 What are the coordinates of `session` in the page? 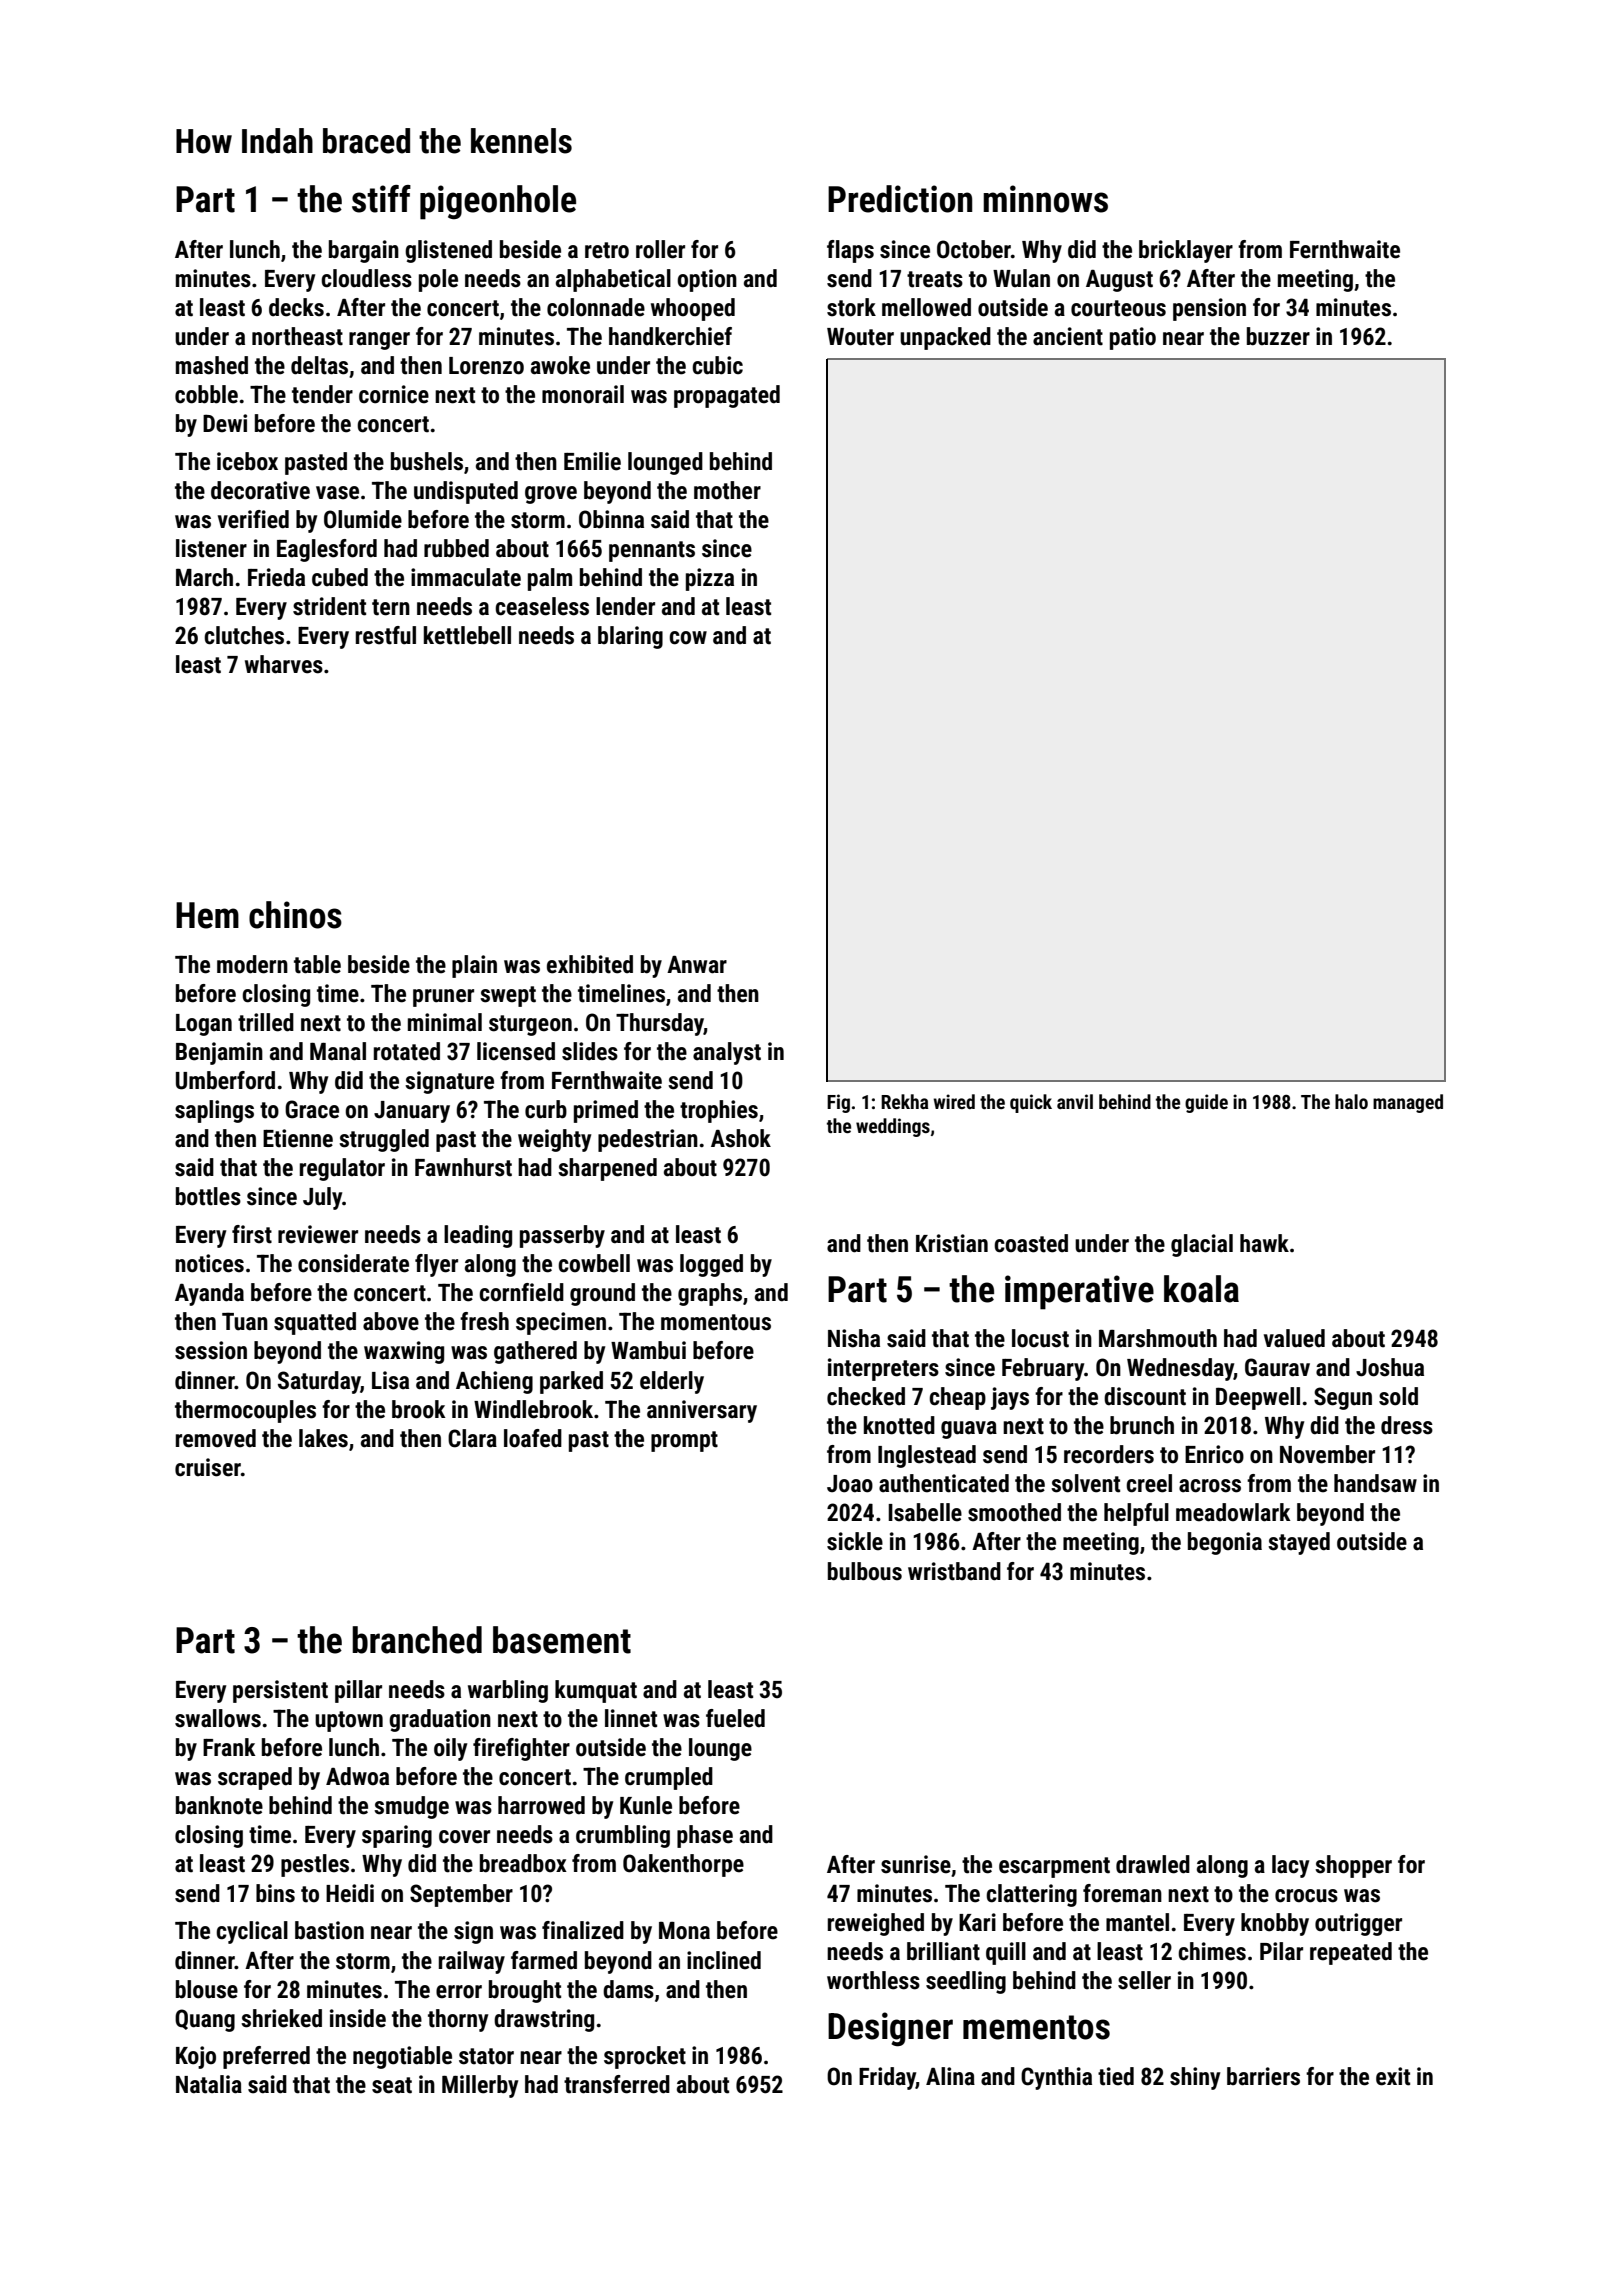 It's located at (211, 1350).
